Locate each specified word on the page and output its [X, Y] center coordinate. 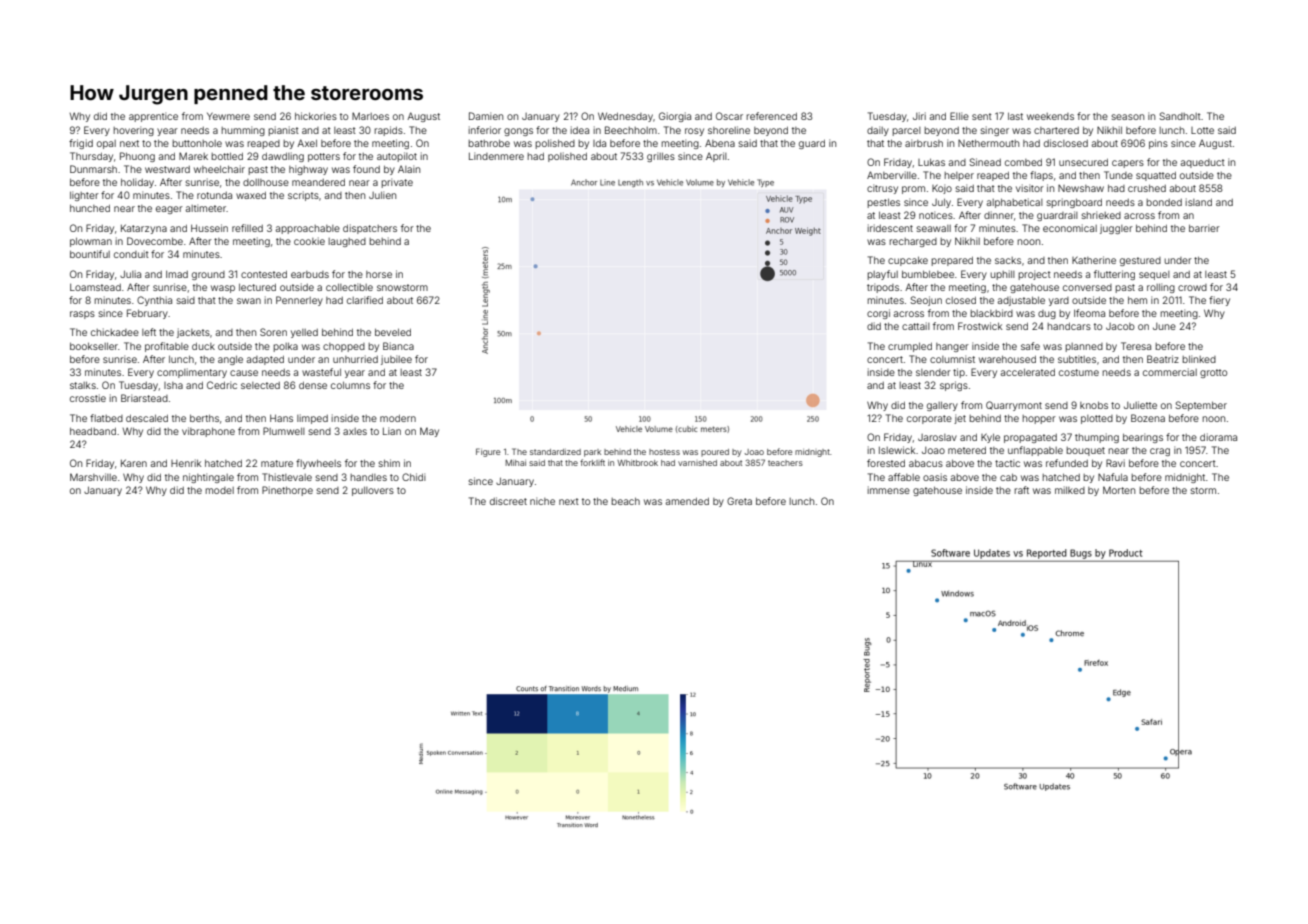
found [366, 169]
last [1015, 116]
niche [542, 501]
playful [882, 275]
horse [379, 274]
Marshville [93, 477]
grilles [661, 157]
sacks [1008, 260]
